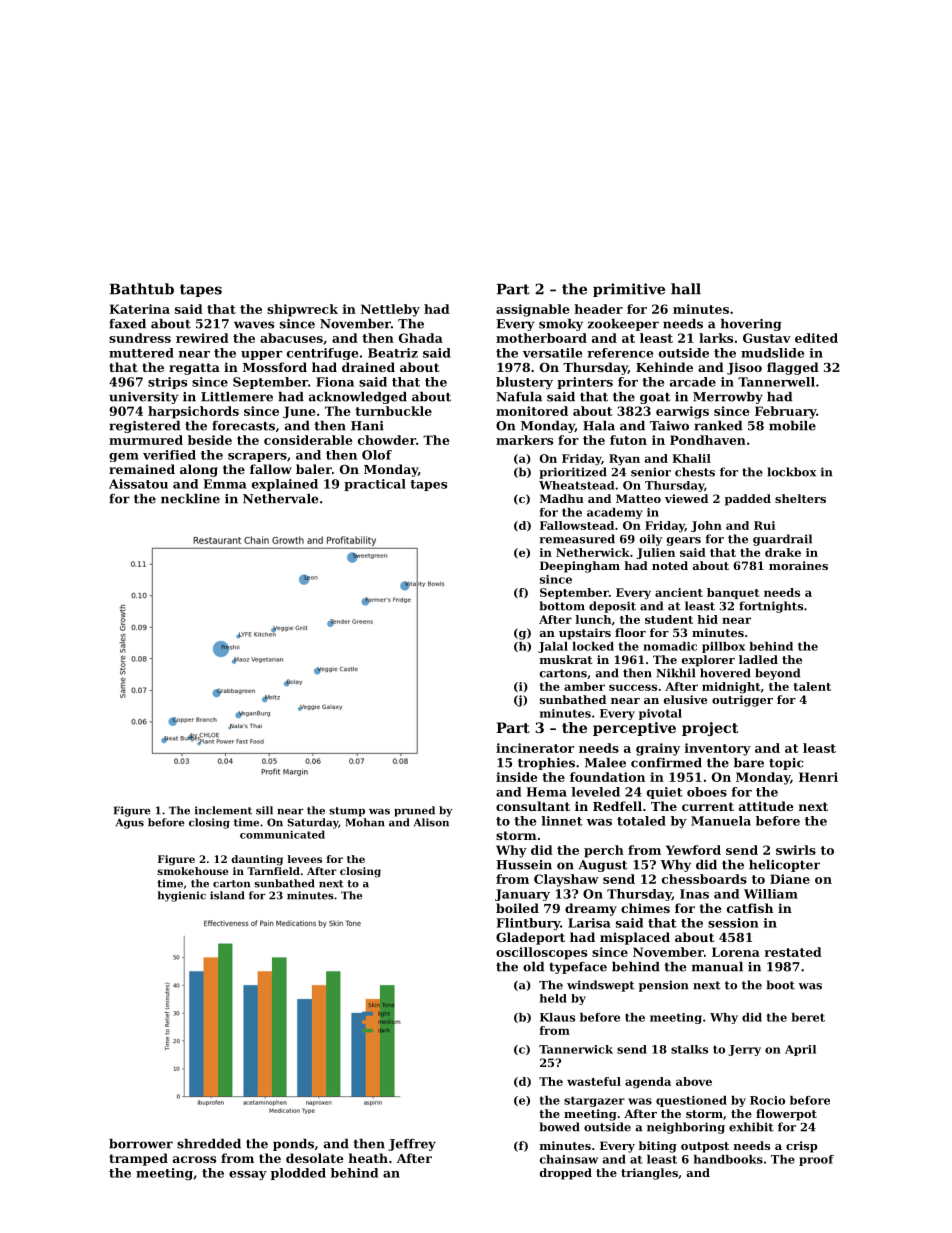 The image size is (952, 1233). I want to click on Bathtub, so click(142, 289).
